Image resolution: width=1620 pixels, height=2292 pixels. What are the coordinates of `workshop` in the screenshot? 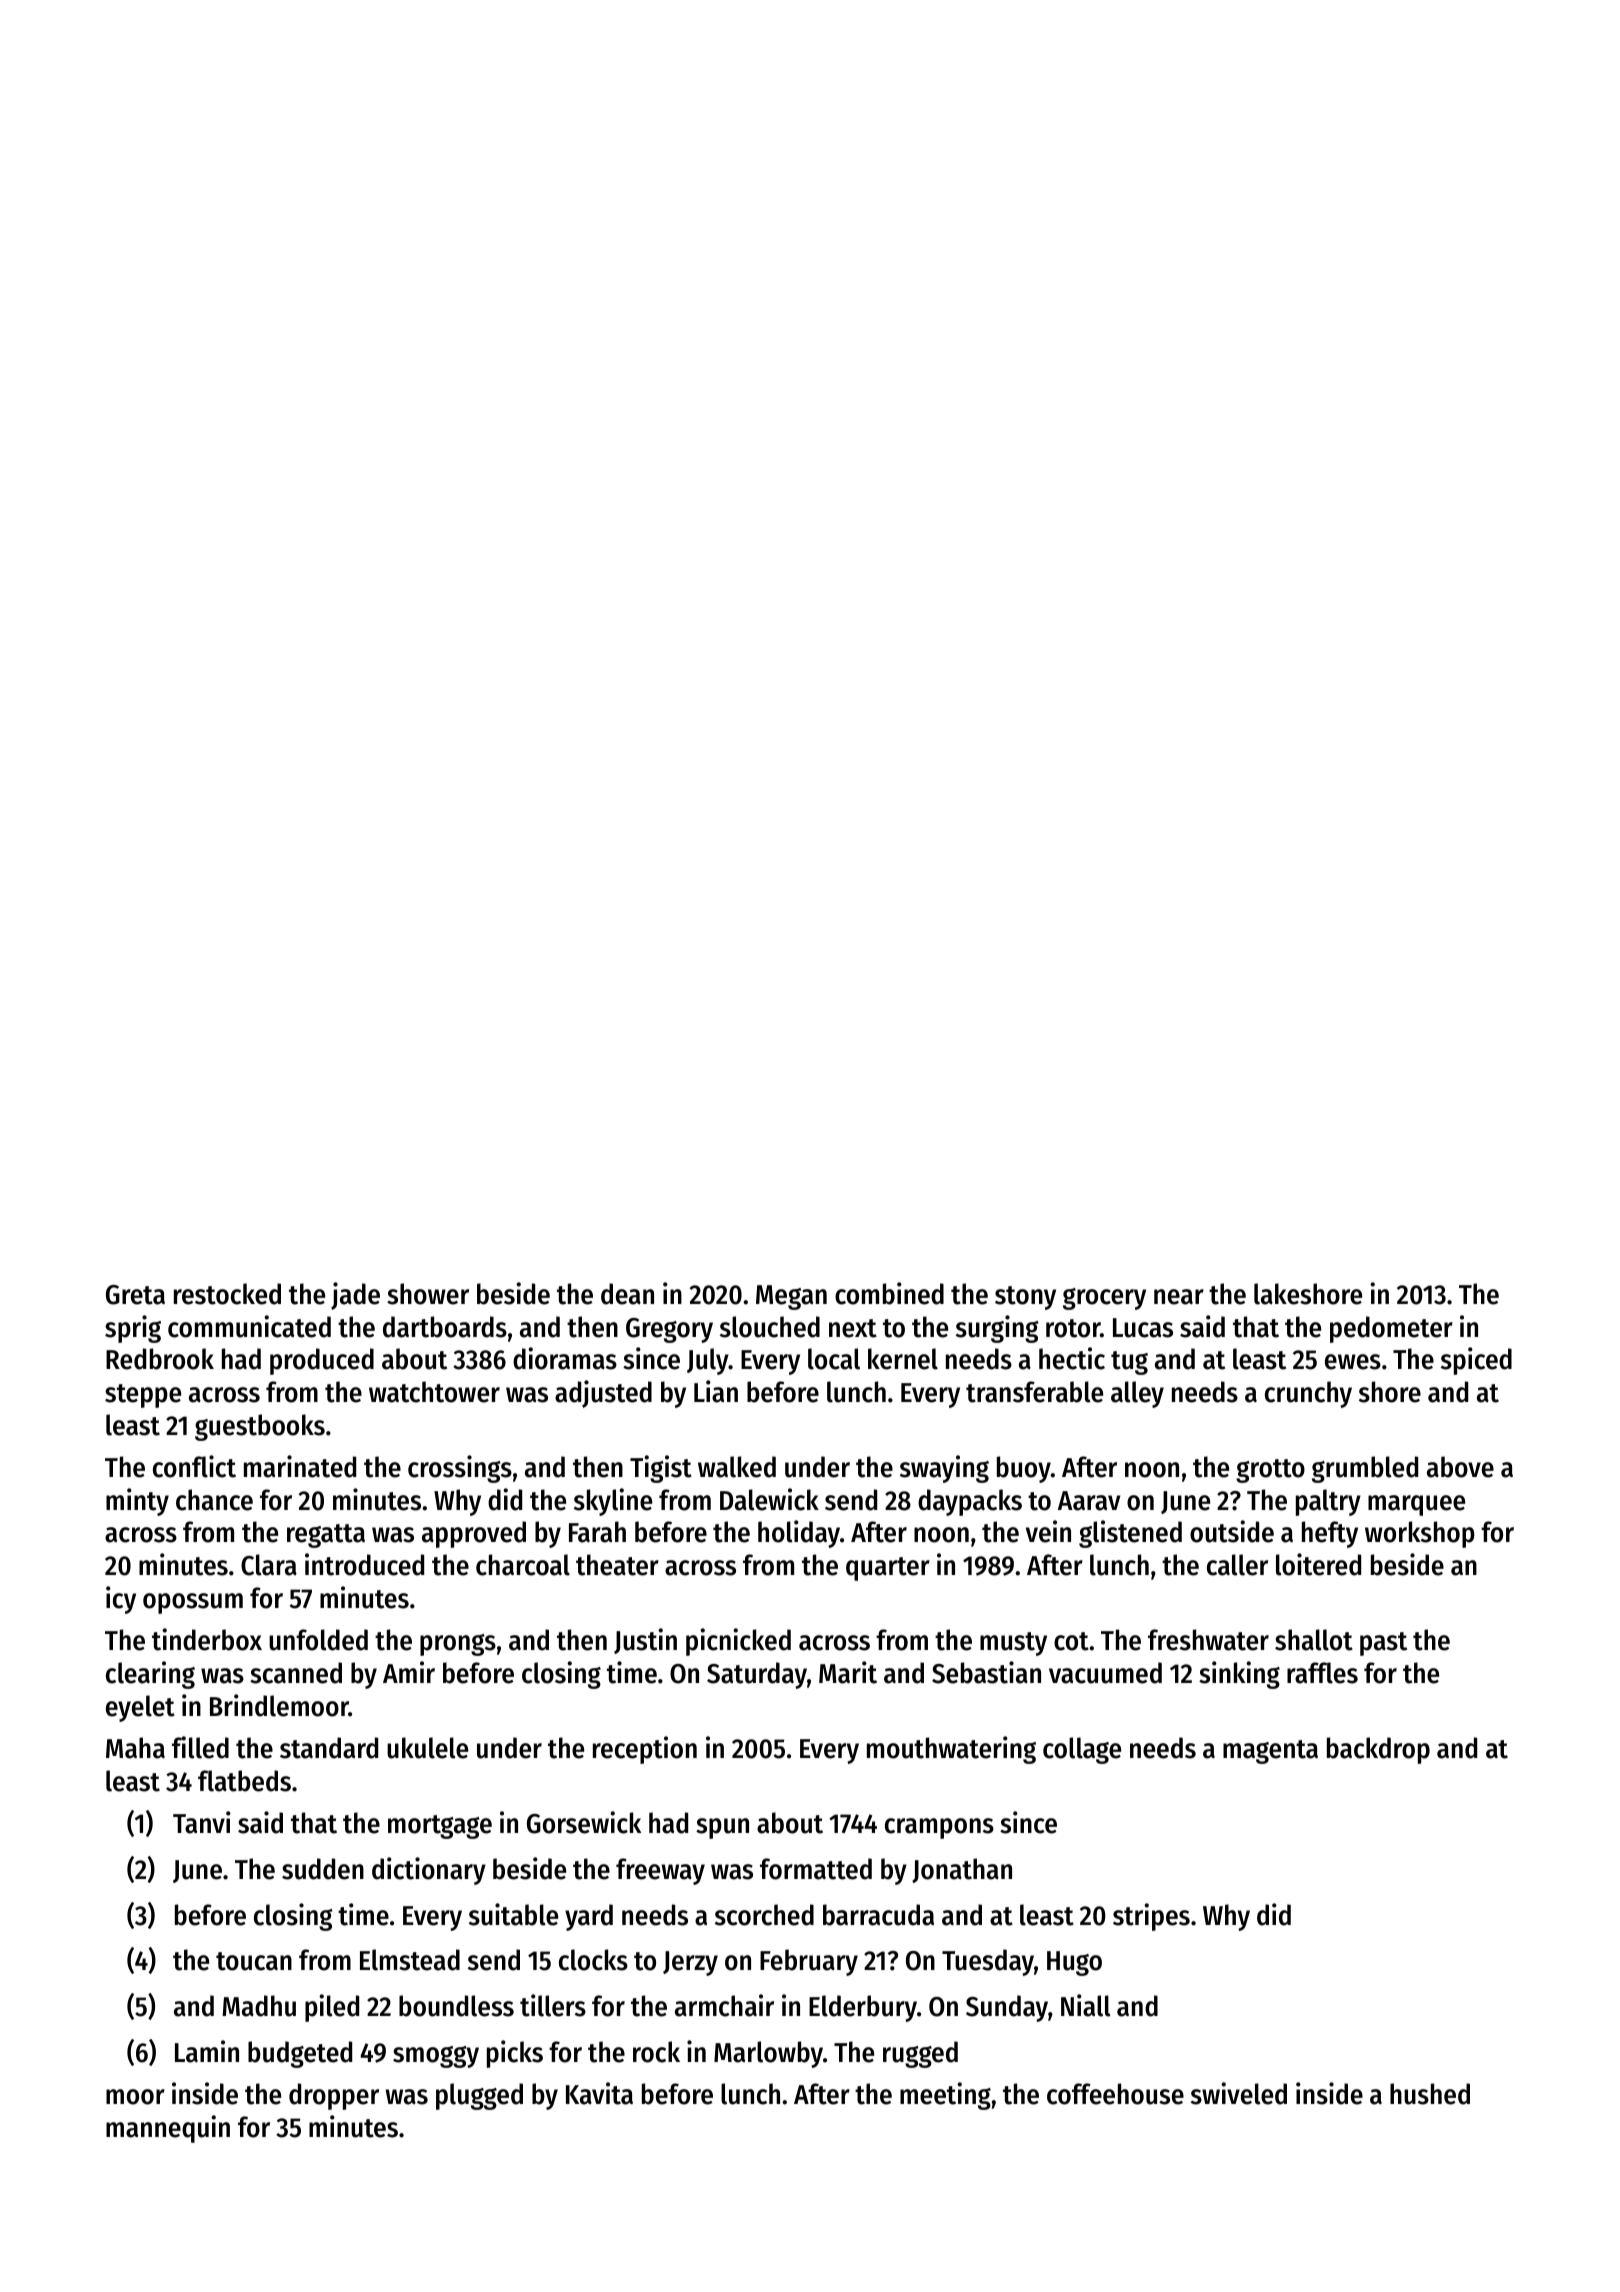 It's located at (1420, 1534).
